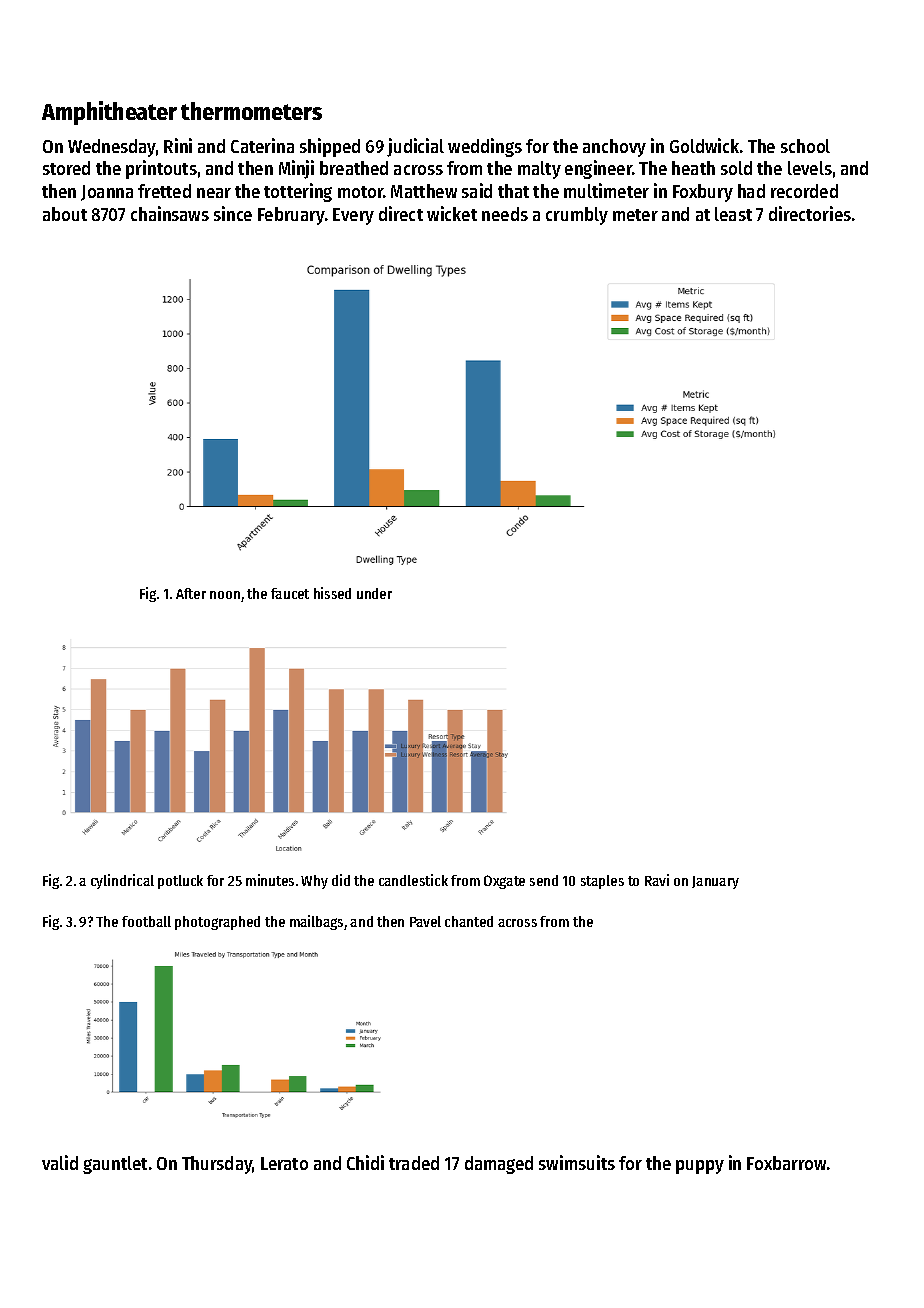 The width and height of the page is (924, 1308). Describe the element at coordinates (539, 170) in the page. I see `malty` at that location.
